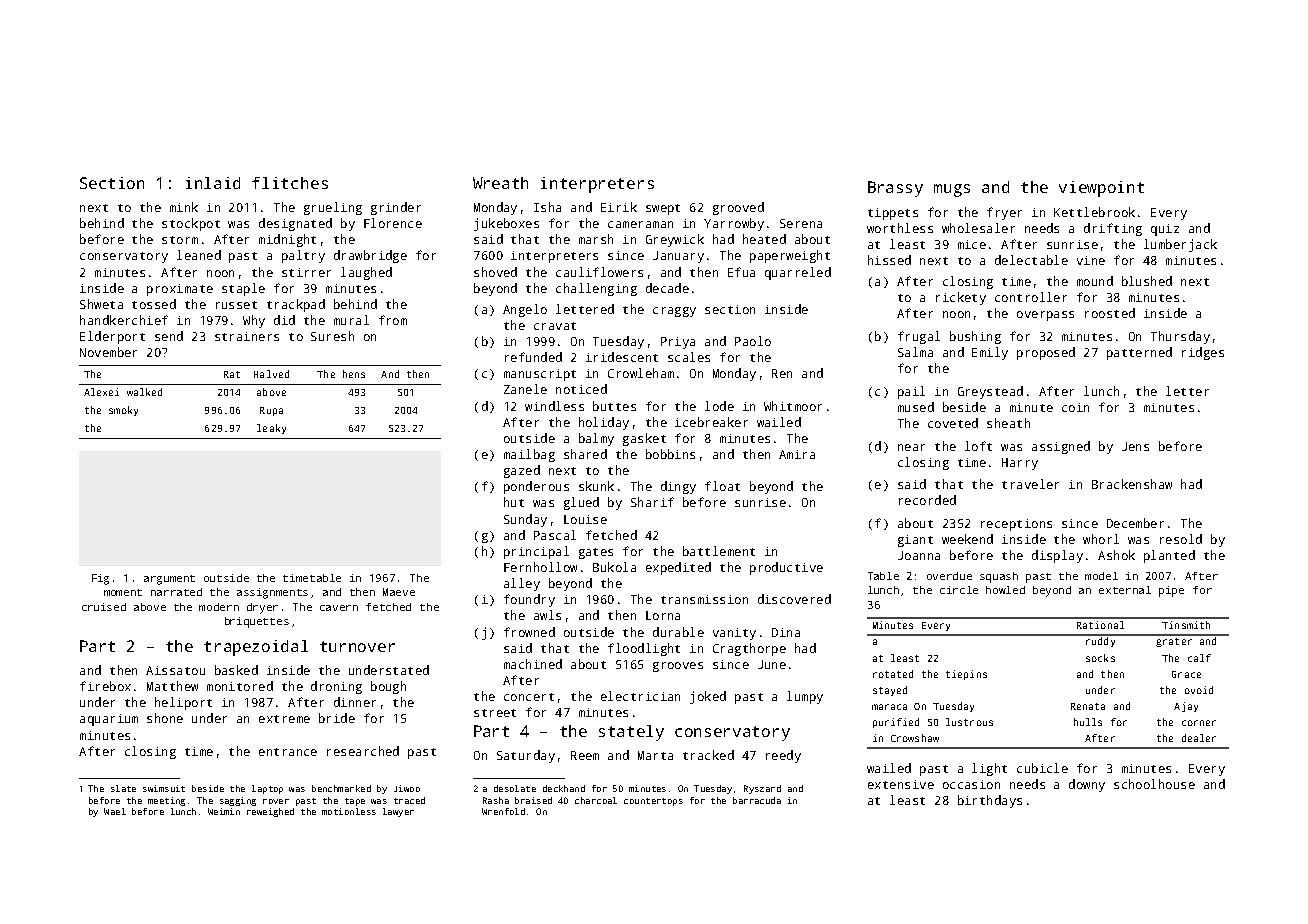  I want to click on reweighed, so click(270, 812).
